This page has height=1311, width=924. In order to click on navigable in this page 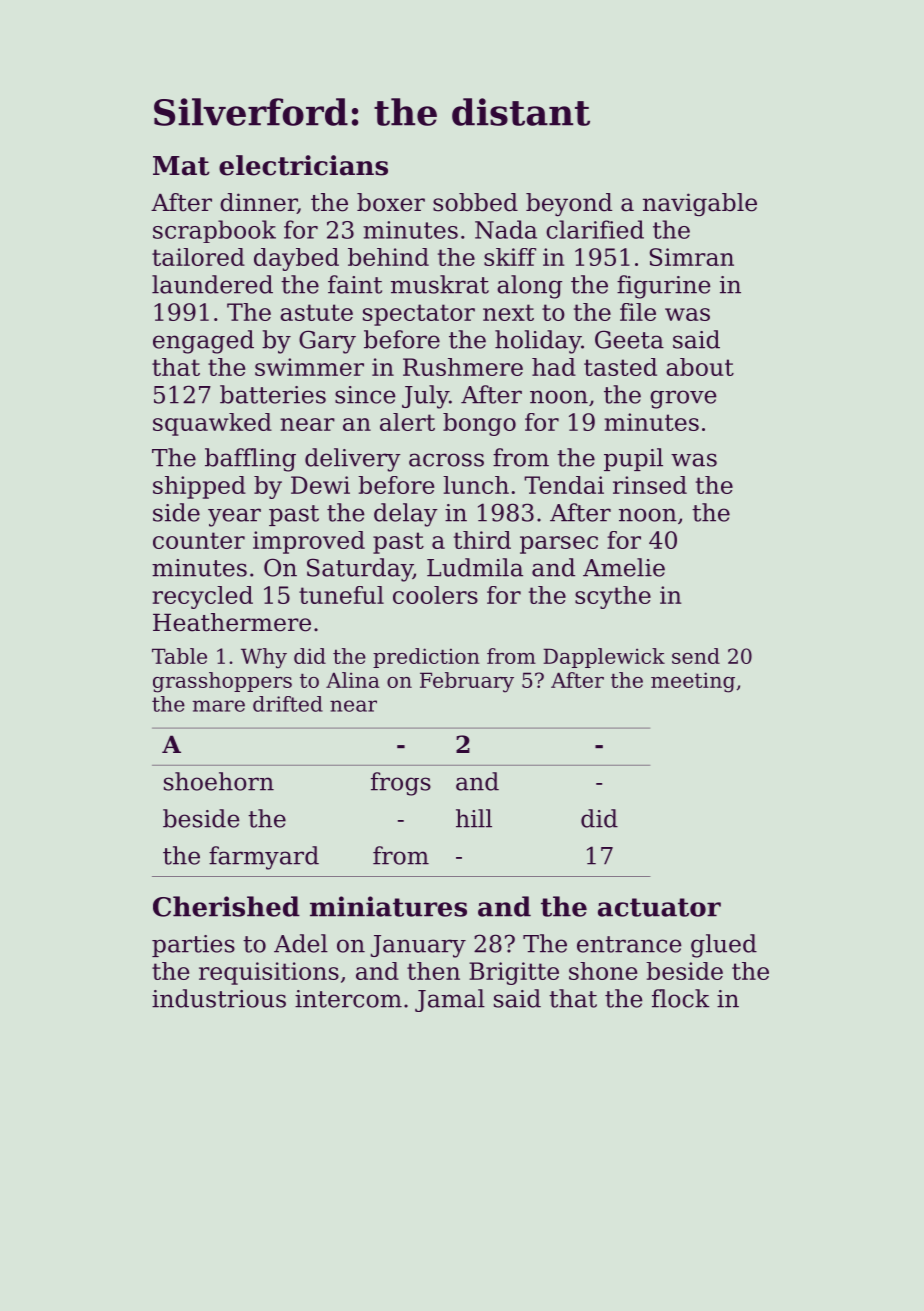, I will do `click(700, 204)`.
